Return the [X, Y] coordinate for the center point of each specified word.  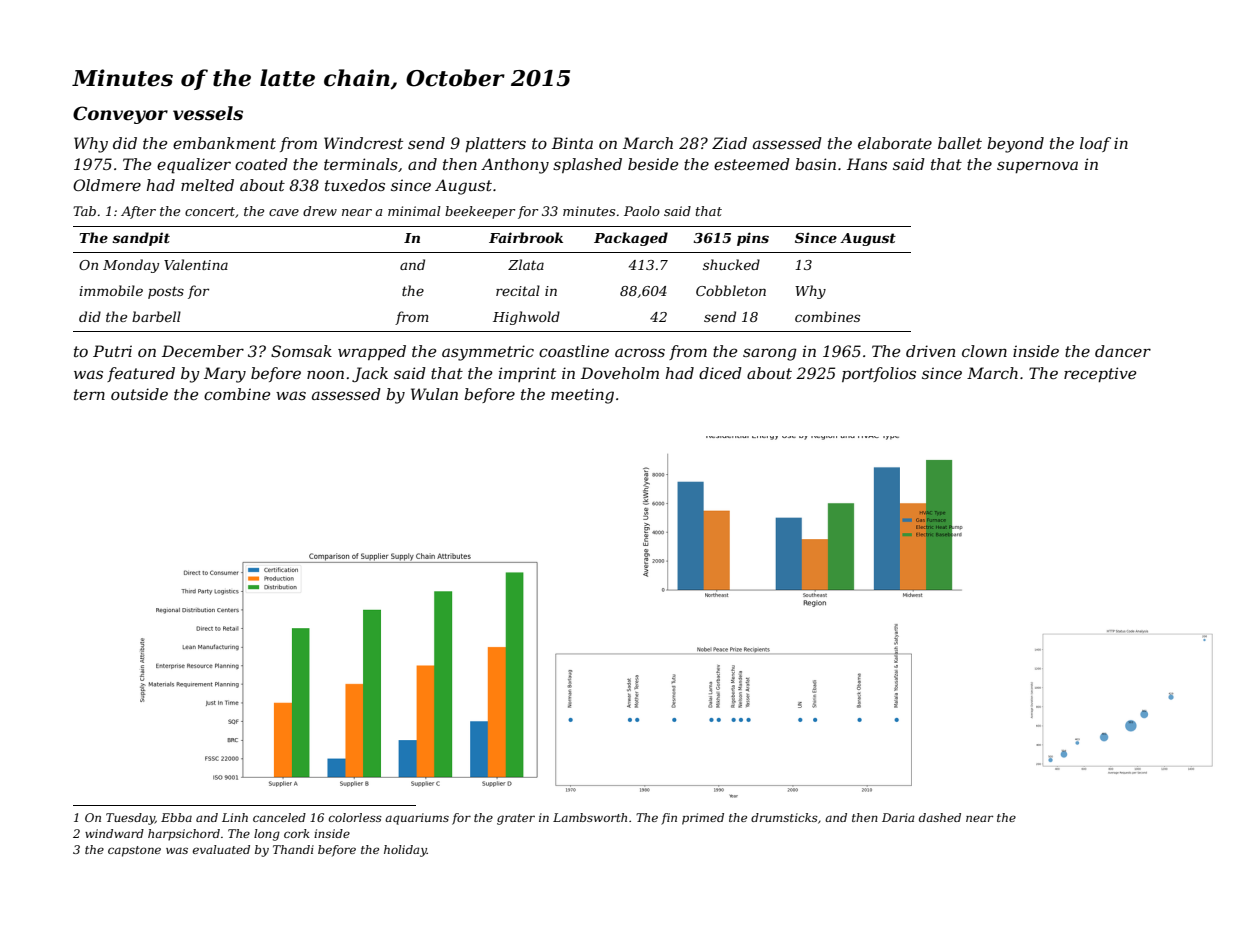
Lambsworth [590, 817]
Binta [572, 143]
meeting [582, 396]
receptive [1100, 374]
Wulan [434, 394]
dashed [940, 817]
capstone [134, 851]
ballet [960, 143]
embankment [224, 143]
